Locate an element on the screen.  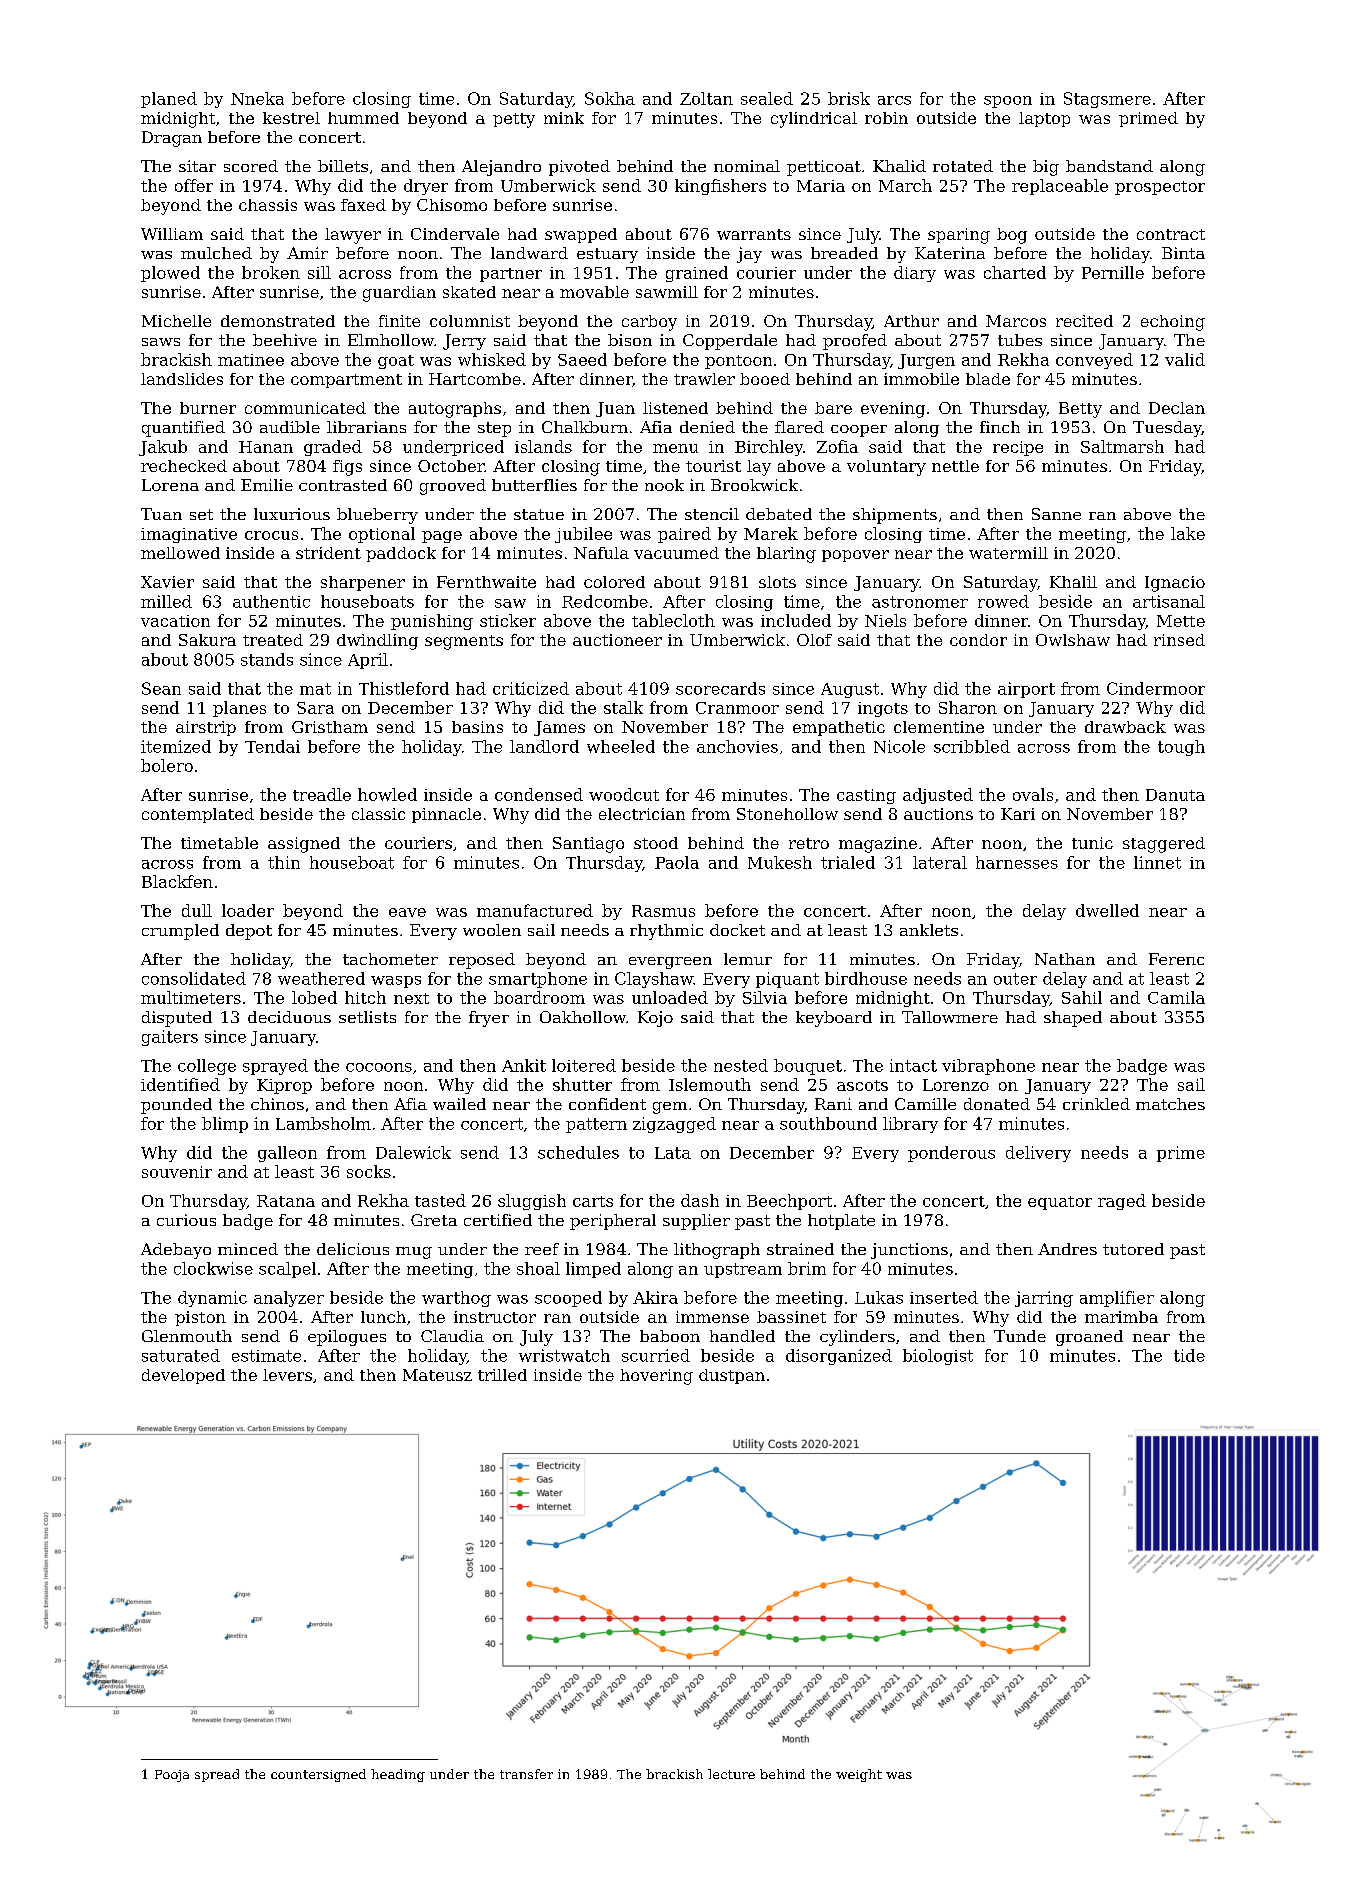
paired is located at coordinates (684, 535).
